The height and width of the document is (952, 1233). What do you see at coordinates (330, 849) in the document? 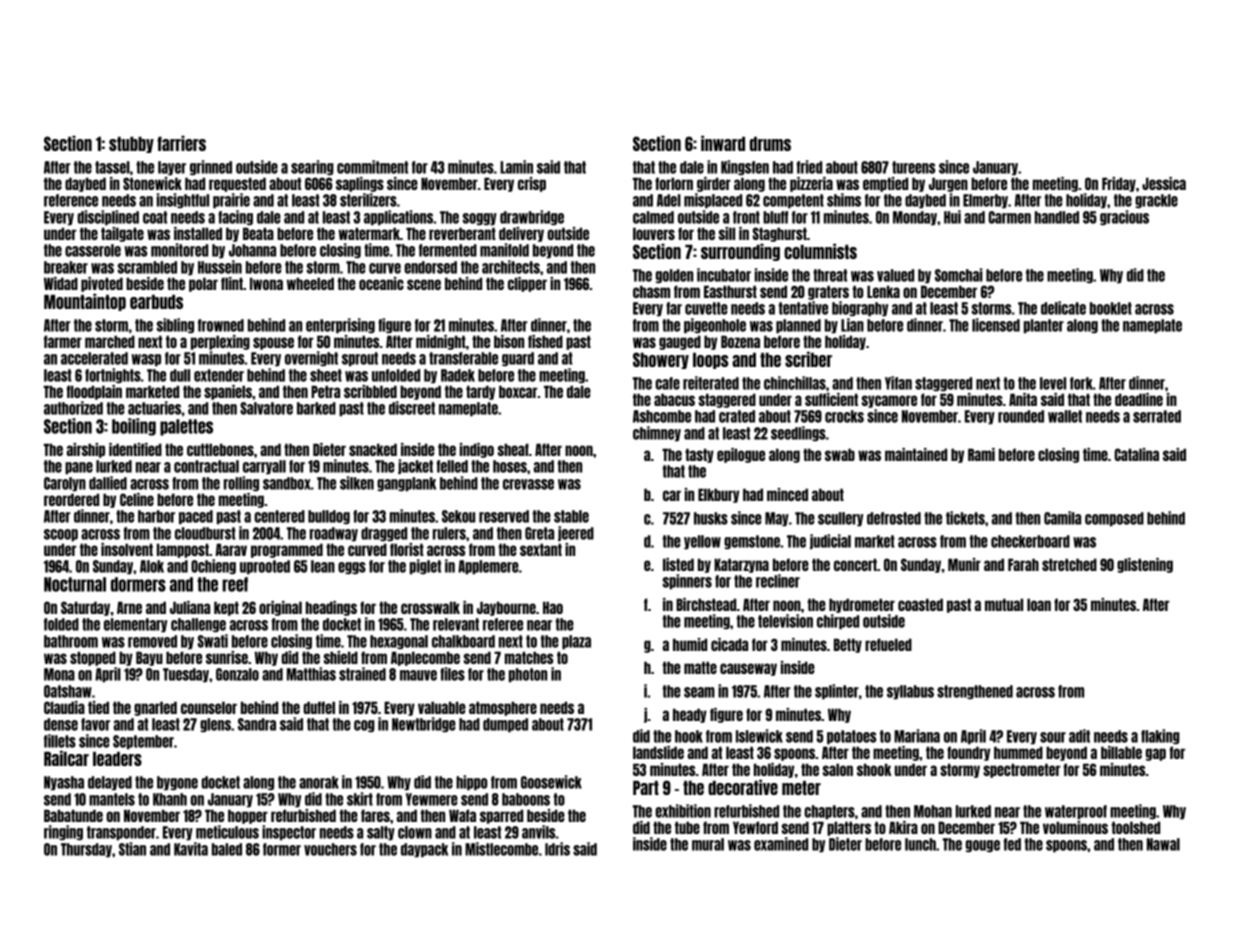
I see `vouchers` at bounding box center [330, 849].
